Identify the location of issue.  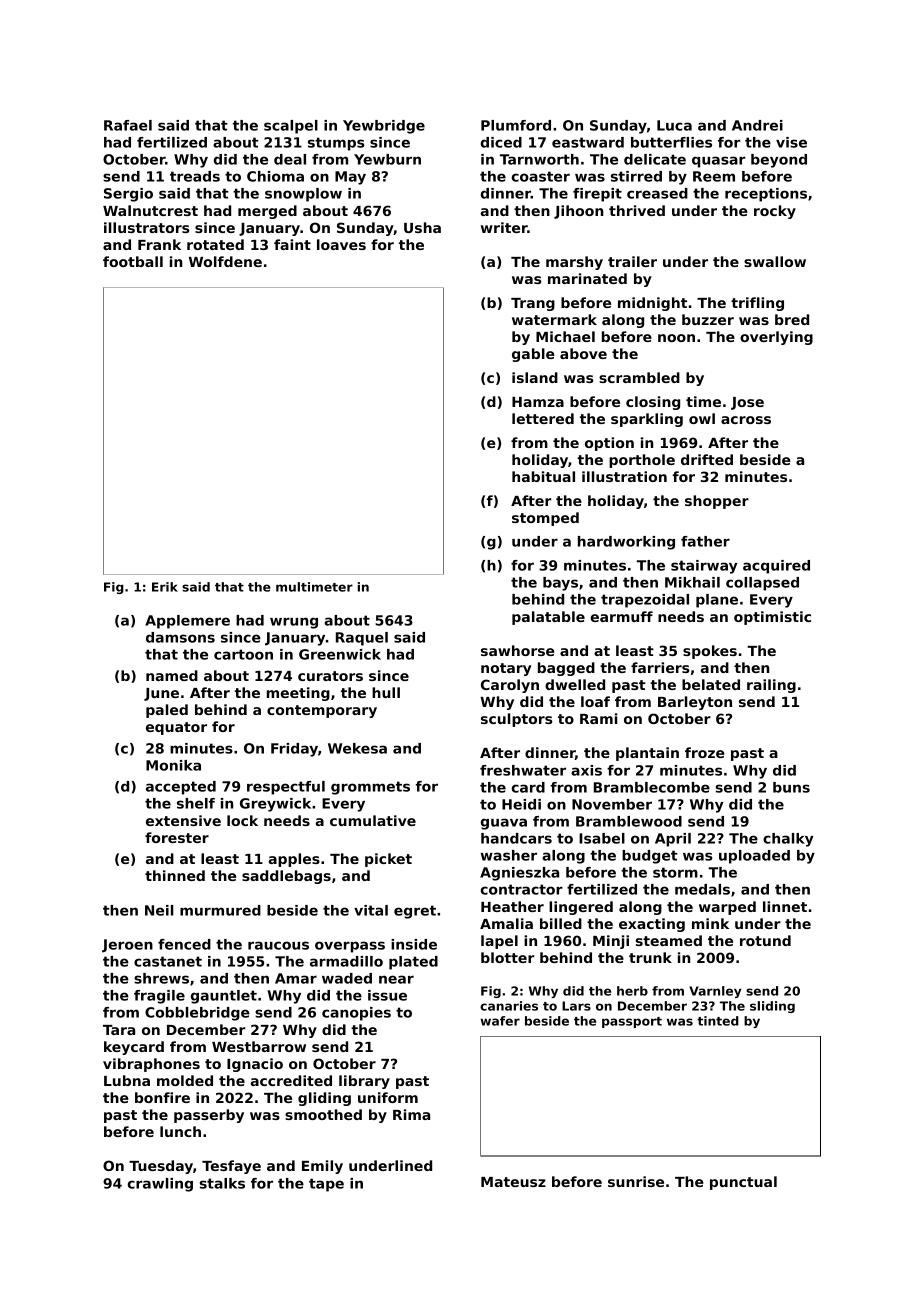
(387, 995).
